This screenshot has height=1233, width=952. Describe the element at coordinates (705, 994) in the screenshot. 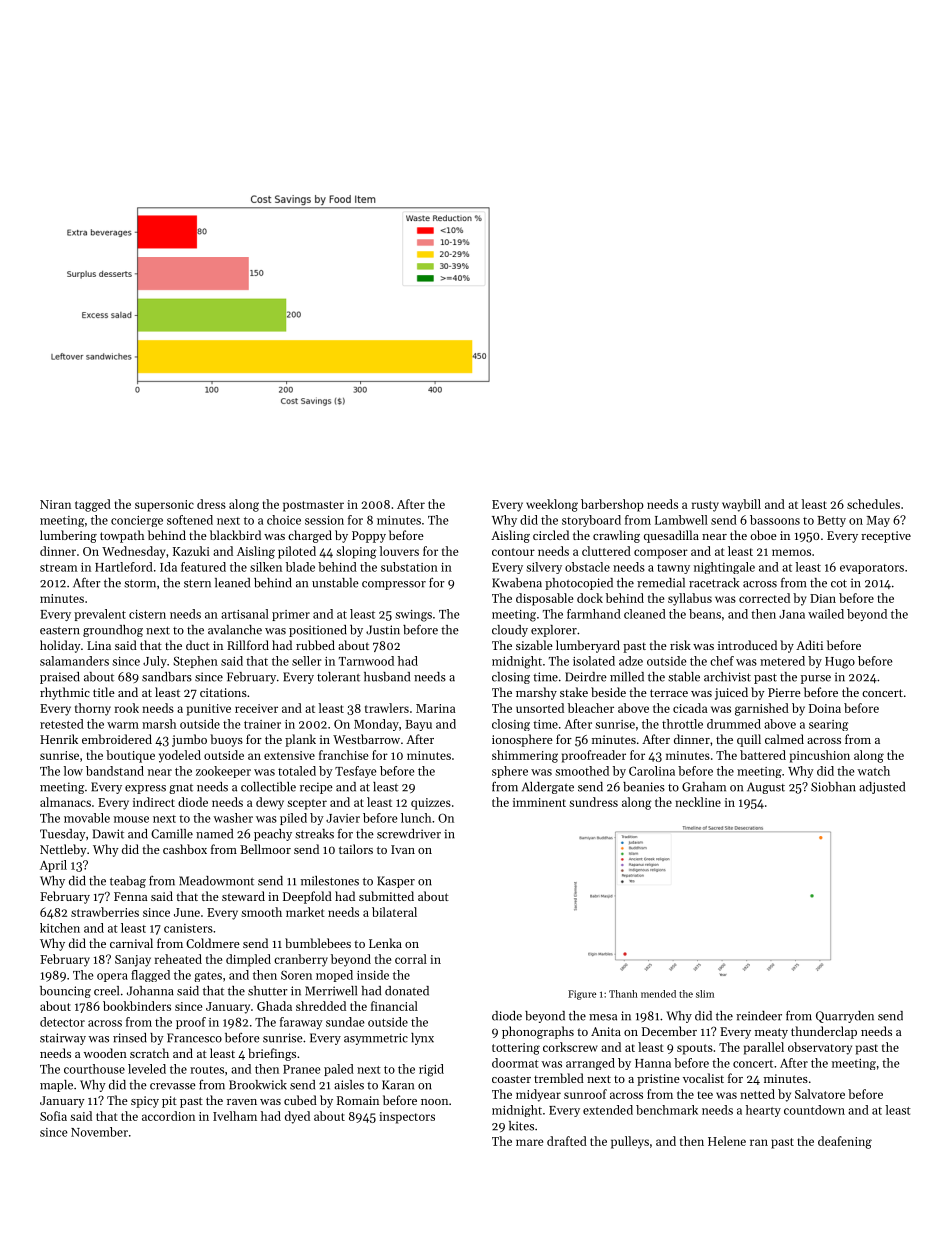

I see `slim` at that location.
